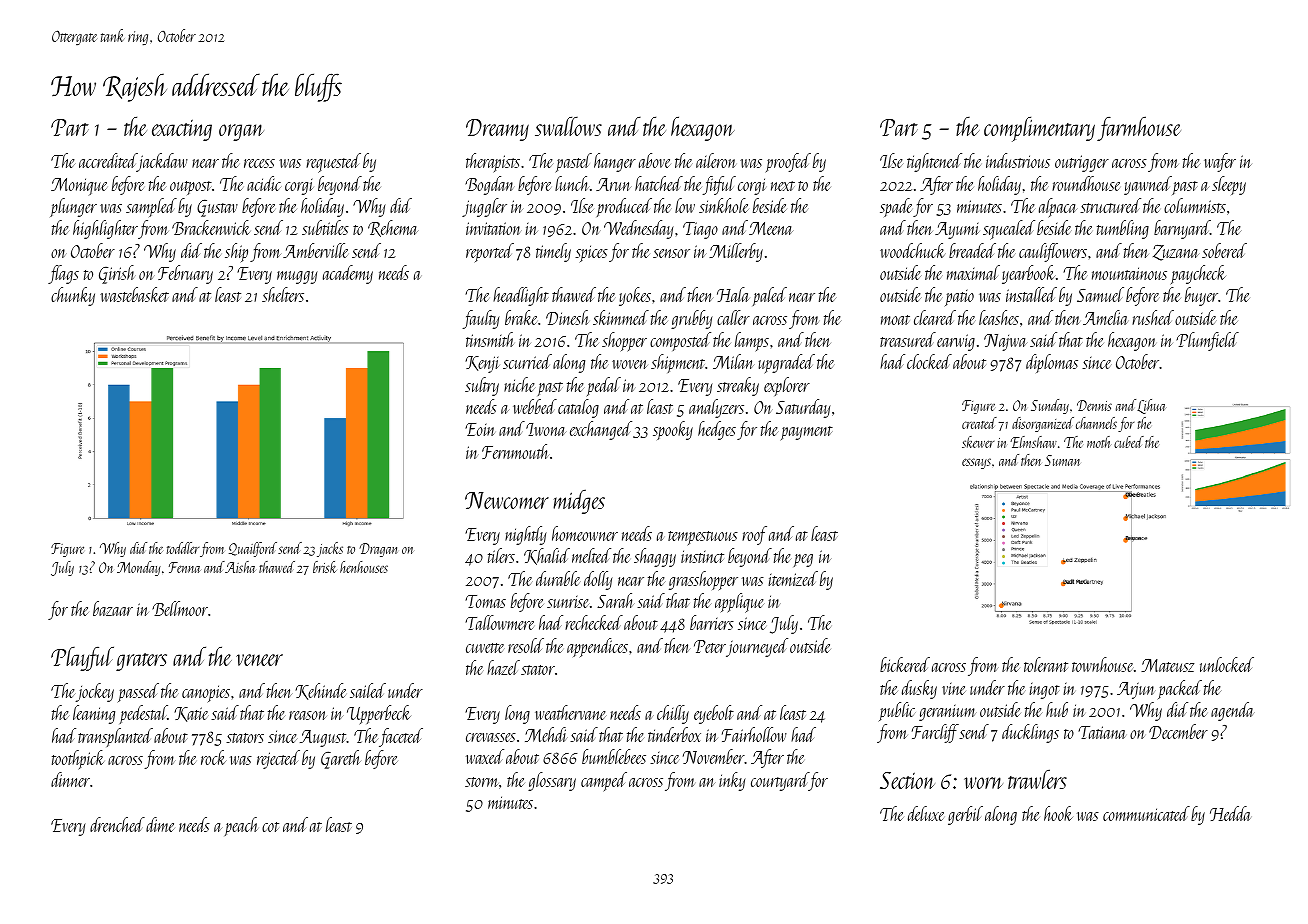 This screenshot has height=924, width=1308. I want to click on installed, so click(1031, 294).
